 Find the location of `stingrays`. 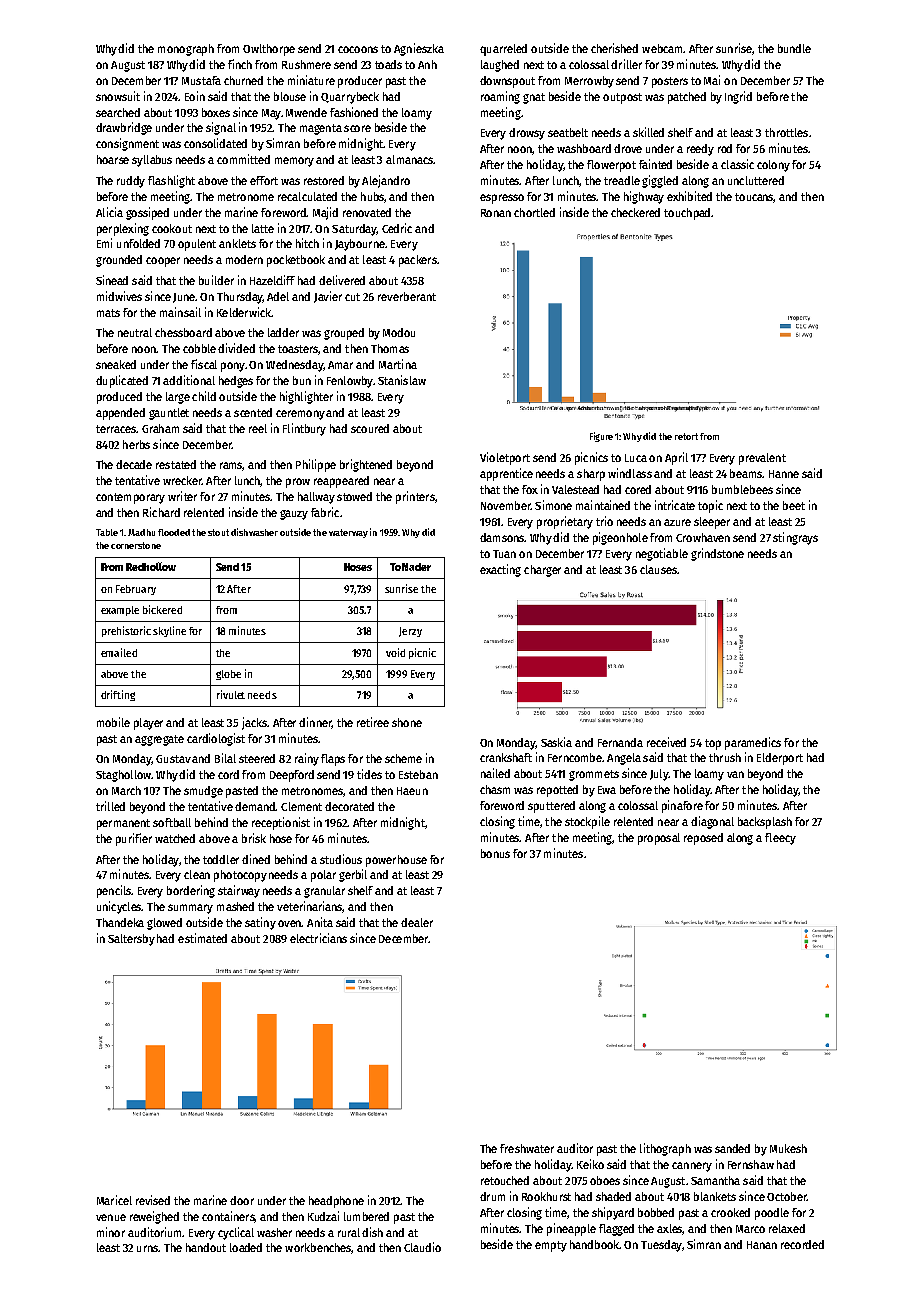

stingrays is located at coordinates (795, 538).
